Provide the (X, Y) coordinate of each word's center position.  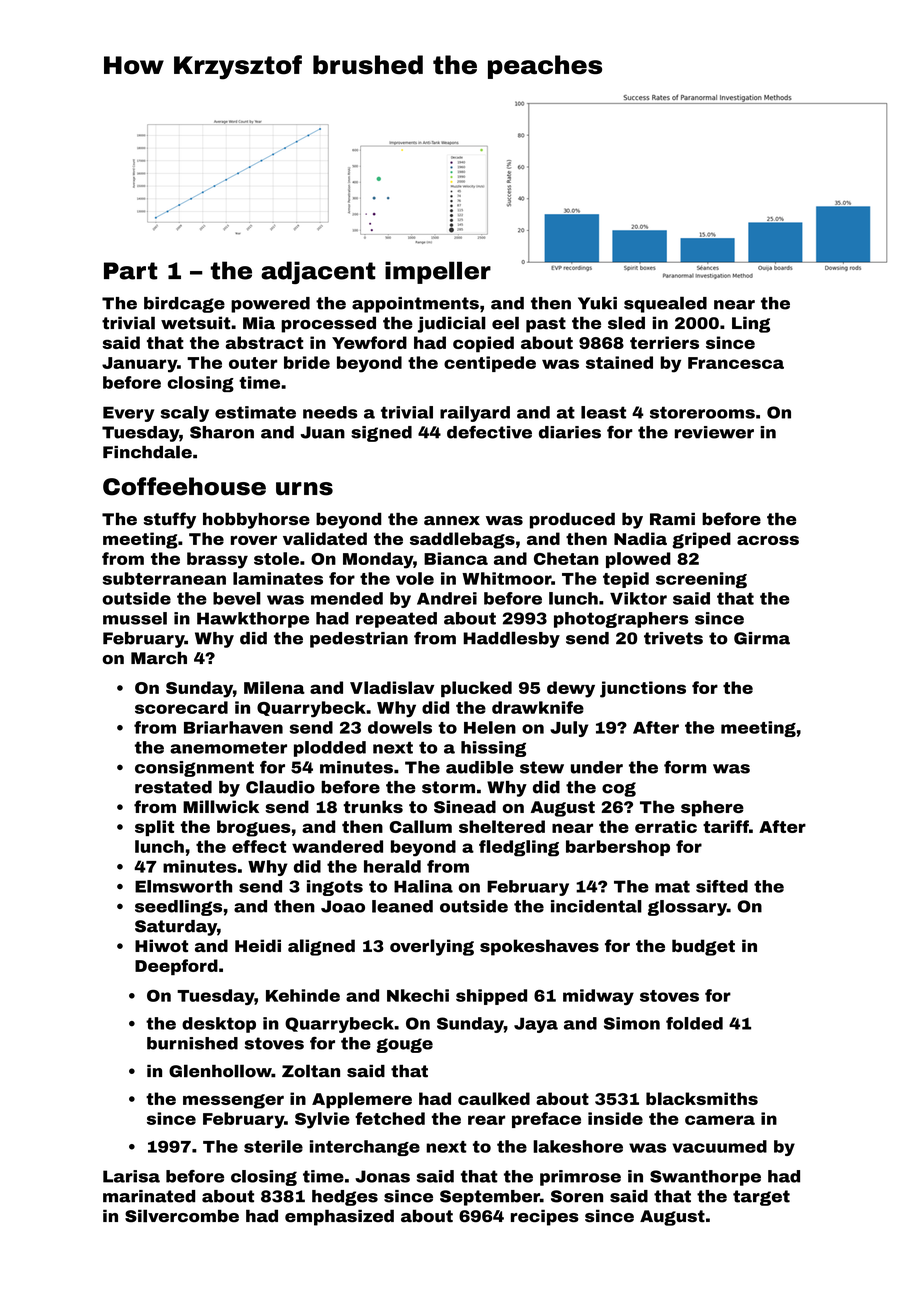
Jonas (382, 1176)
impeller (438, 272)
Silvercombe (182, 1216)
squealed (665, 304)
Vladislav (392, 687)
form (685, 767)
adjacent (318, 272)
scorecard (181, 707)
